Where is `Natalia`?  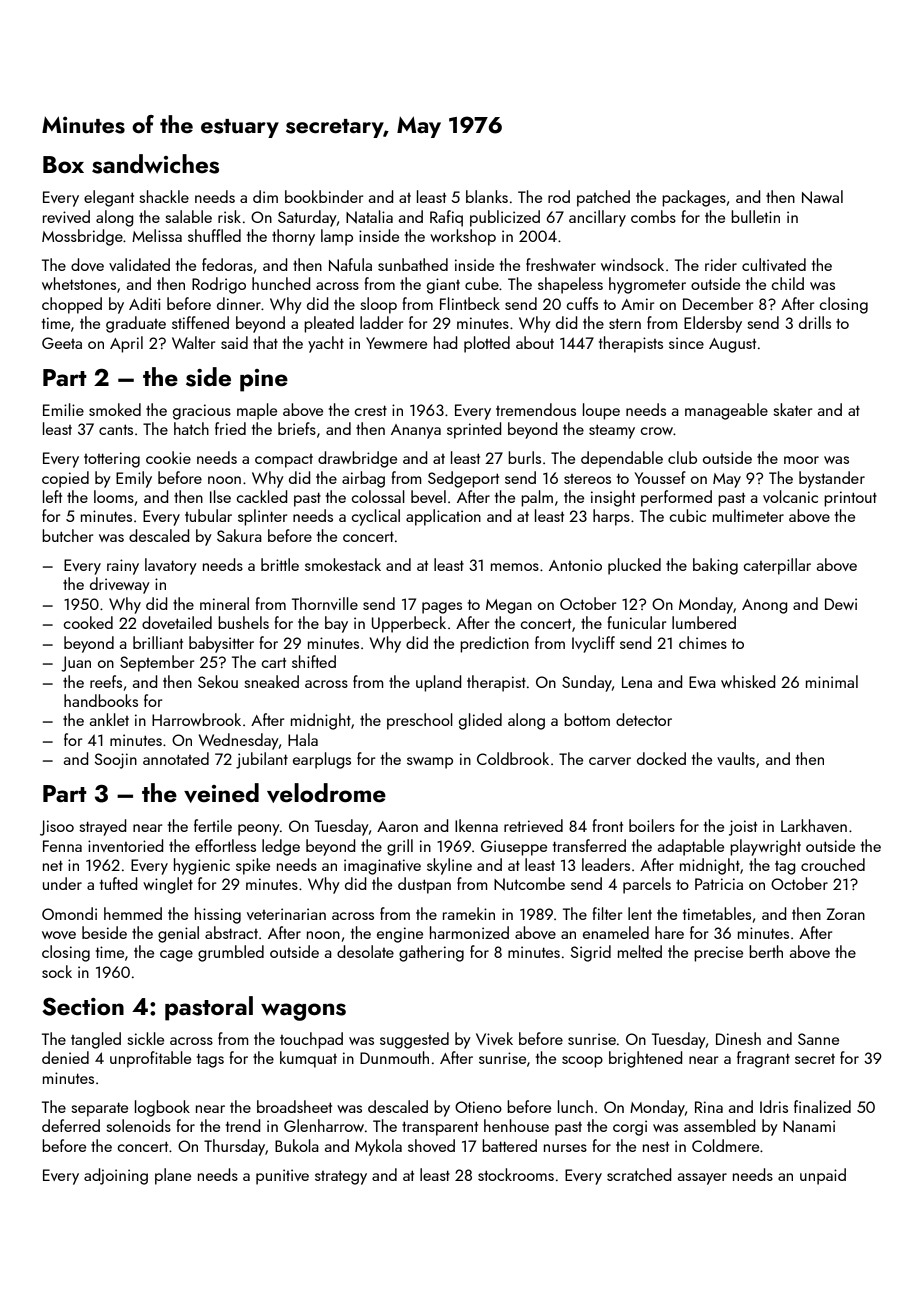 Natalia is located at coordinates (369, 217).
